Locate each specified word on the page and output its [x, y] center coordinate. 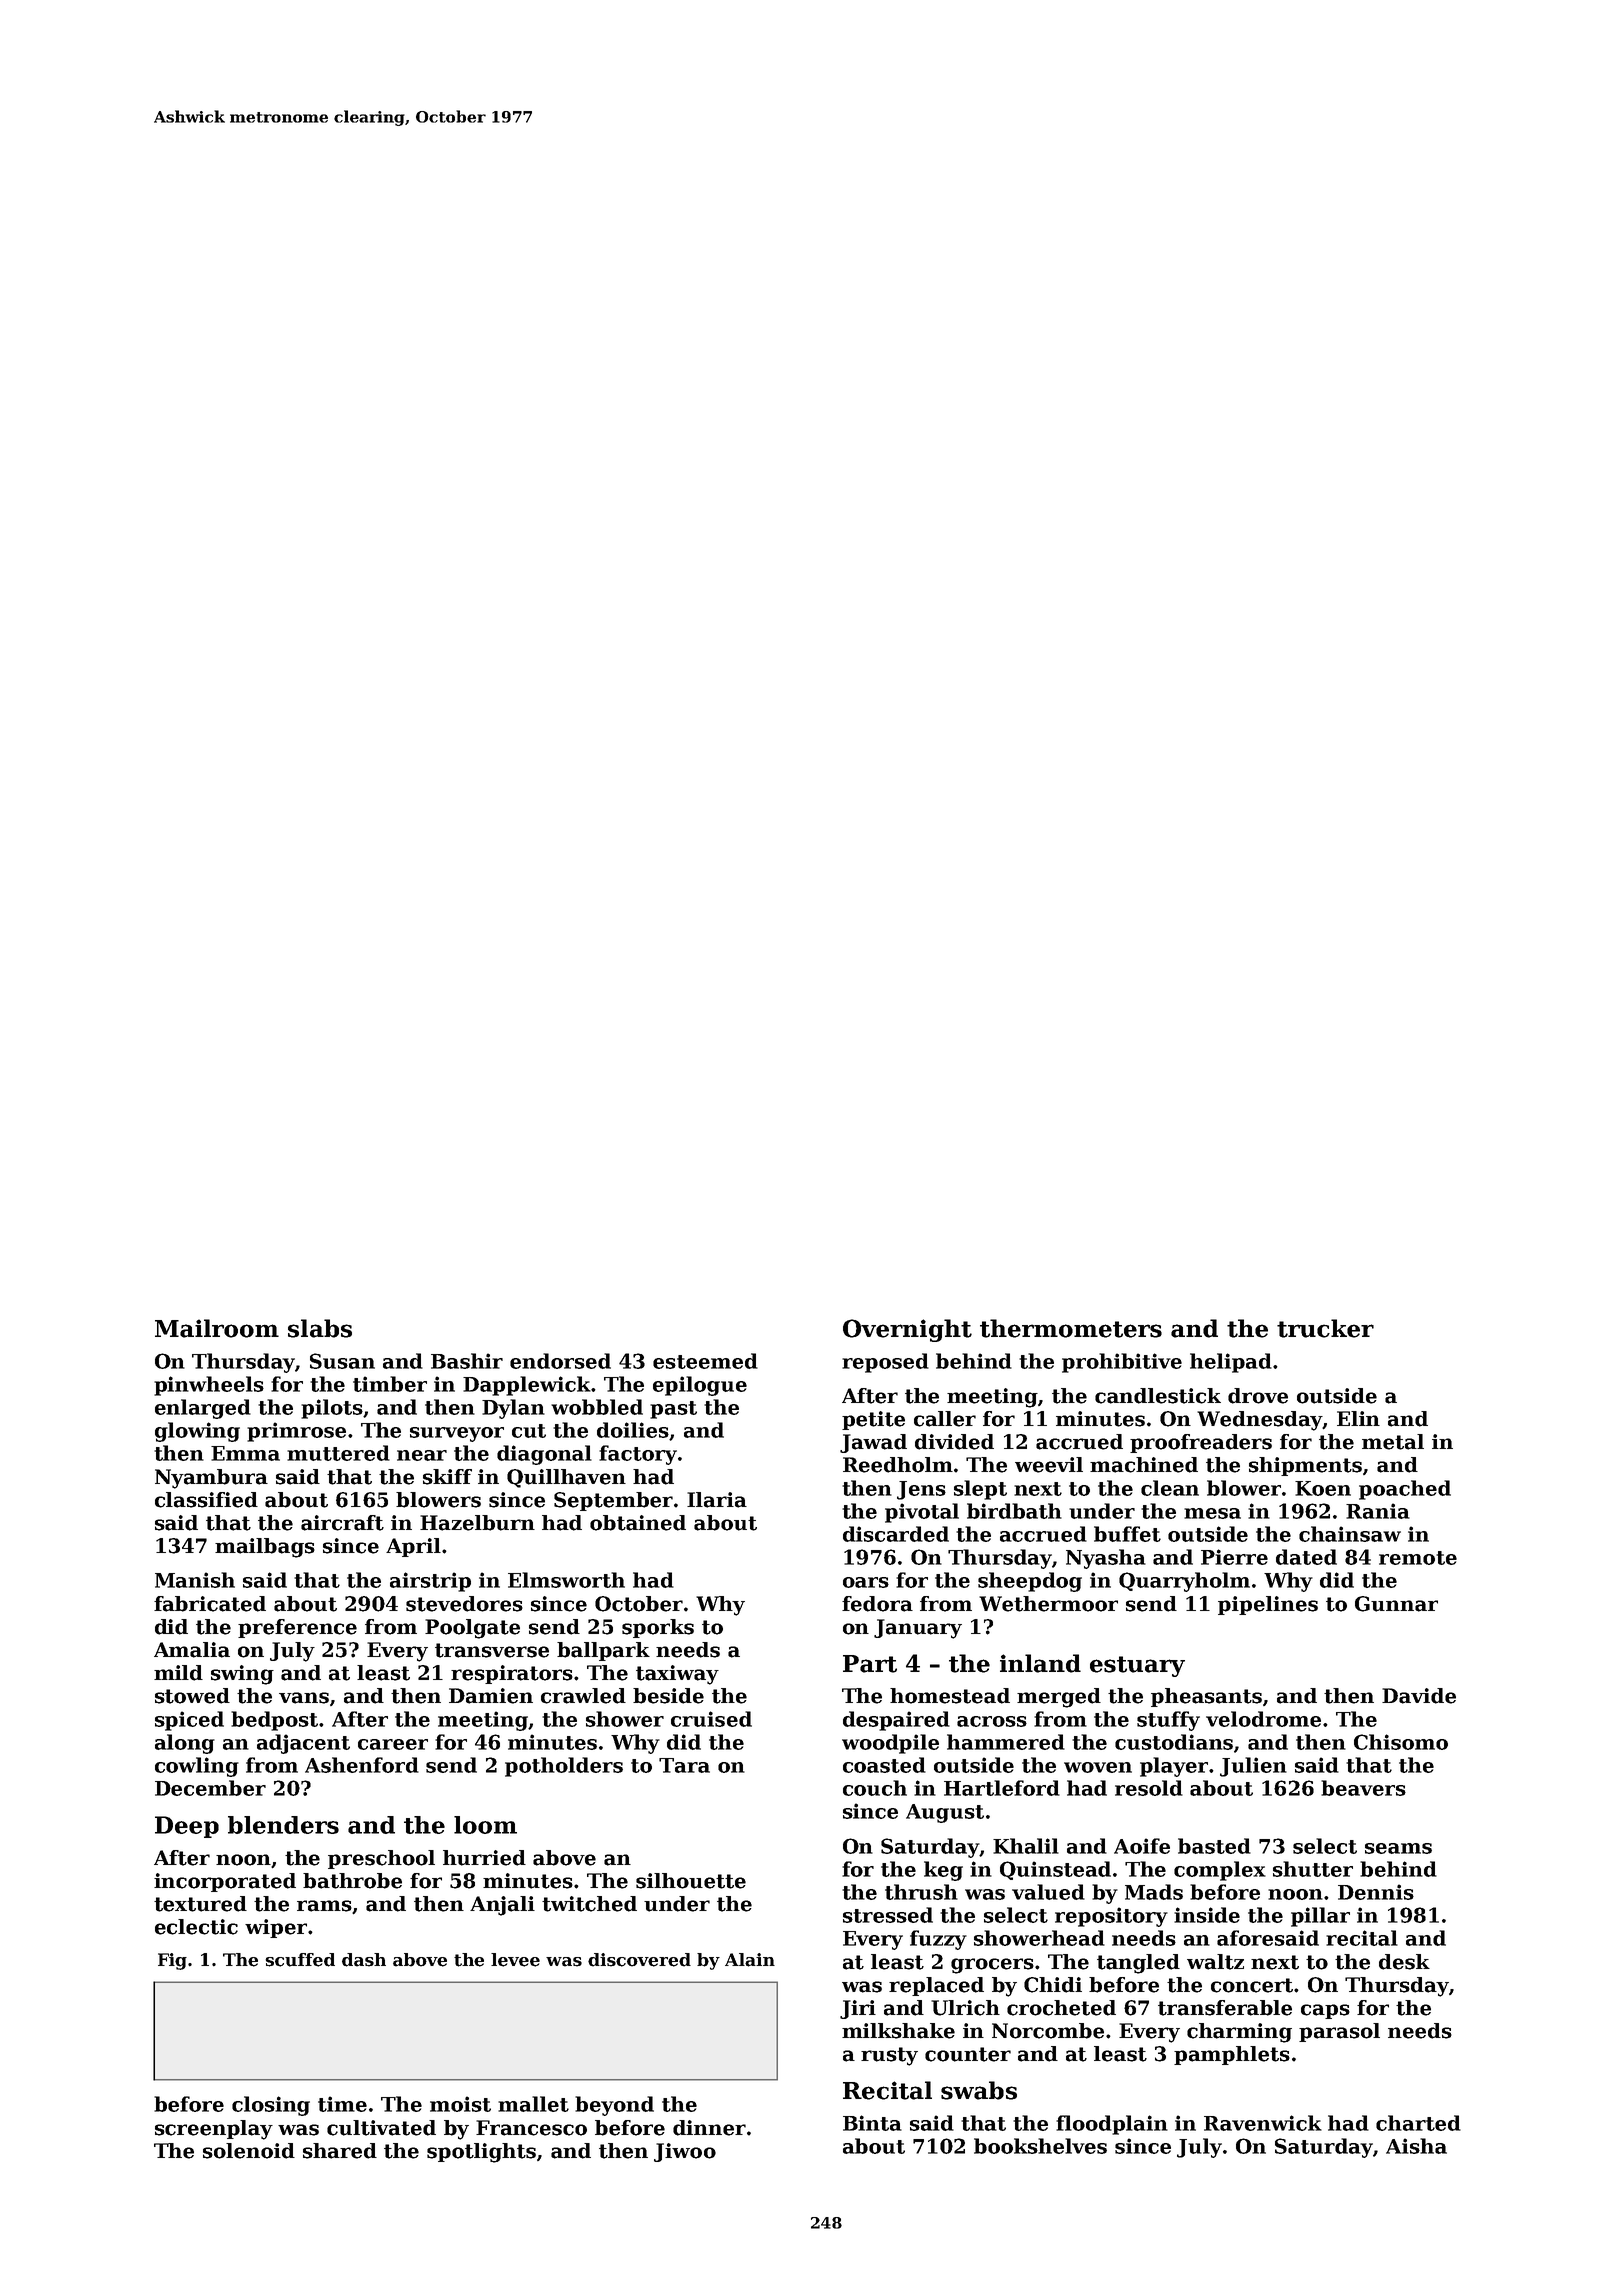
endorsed [560, 1361]
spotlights [481, 2153]
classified [206, 1500]
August [945, 1813]
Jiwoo [685, 2152]
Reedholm [898, 1465]
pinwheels [209, 1386]
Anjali [502, 1906]
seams [1398, 1848]
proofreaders [1201, 1443]
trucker [1325, 1328]
